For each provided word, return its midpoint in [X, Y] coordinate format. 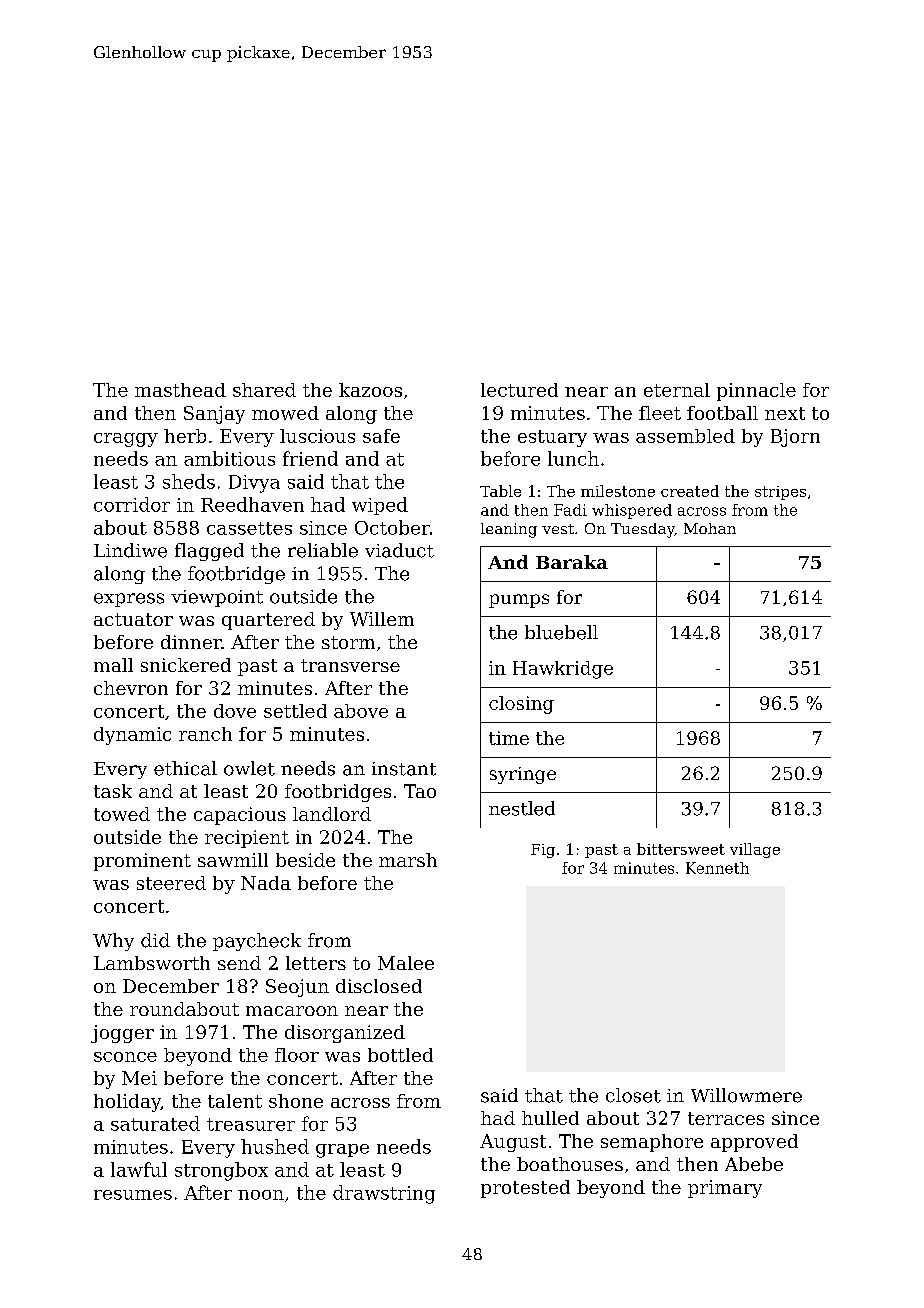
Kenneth [717, 868]
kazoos [370, 390]
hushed [275, 1146]
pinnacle [756, 392]
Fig [543, 851]
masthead [180, 390]
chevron [131, 688]
